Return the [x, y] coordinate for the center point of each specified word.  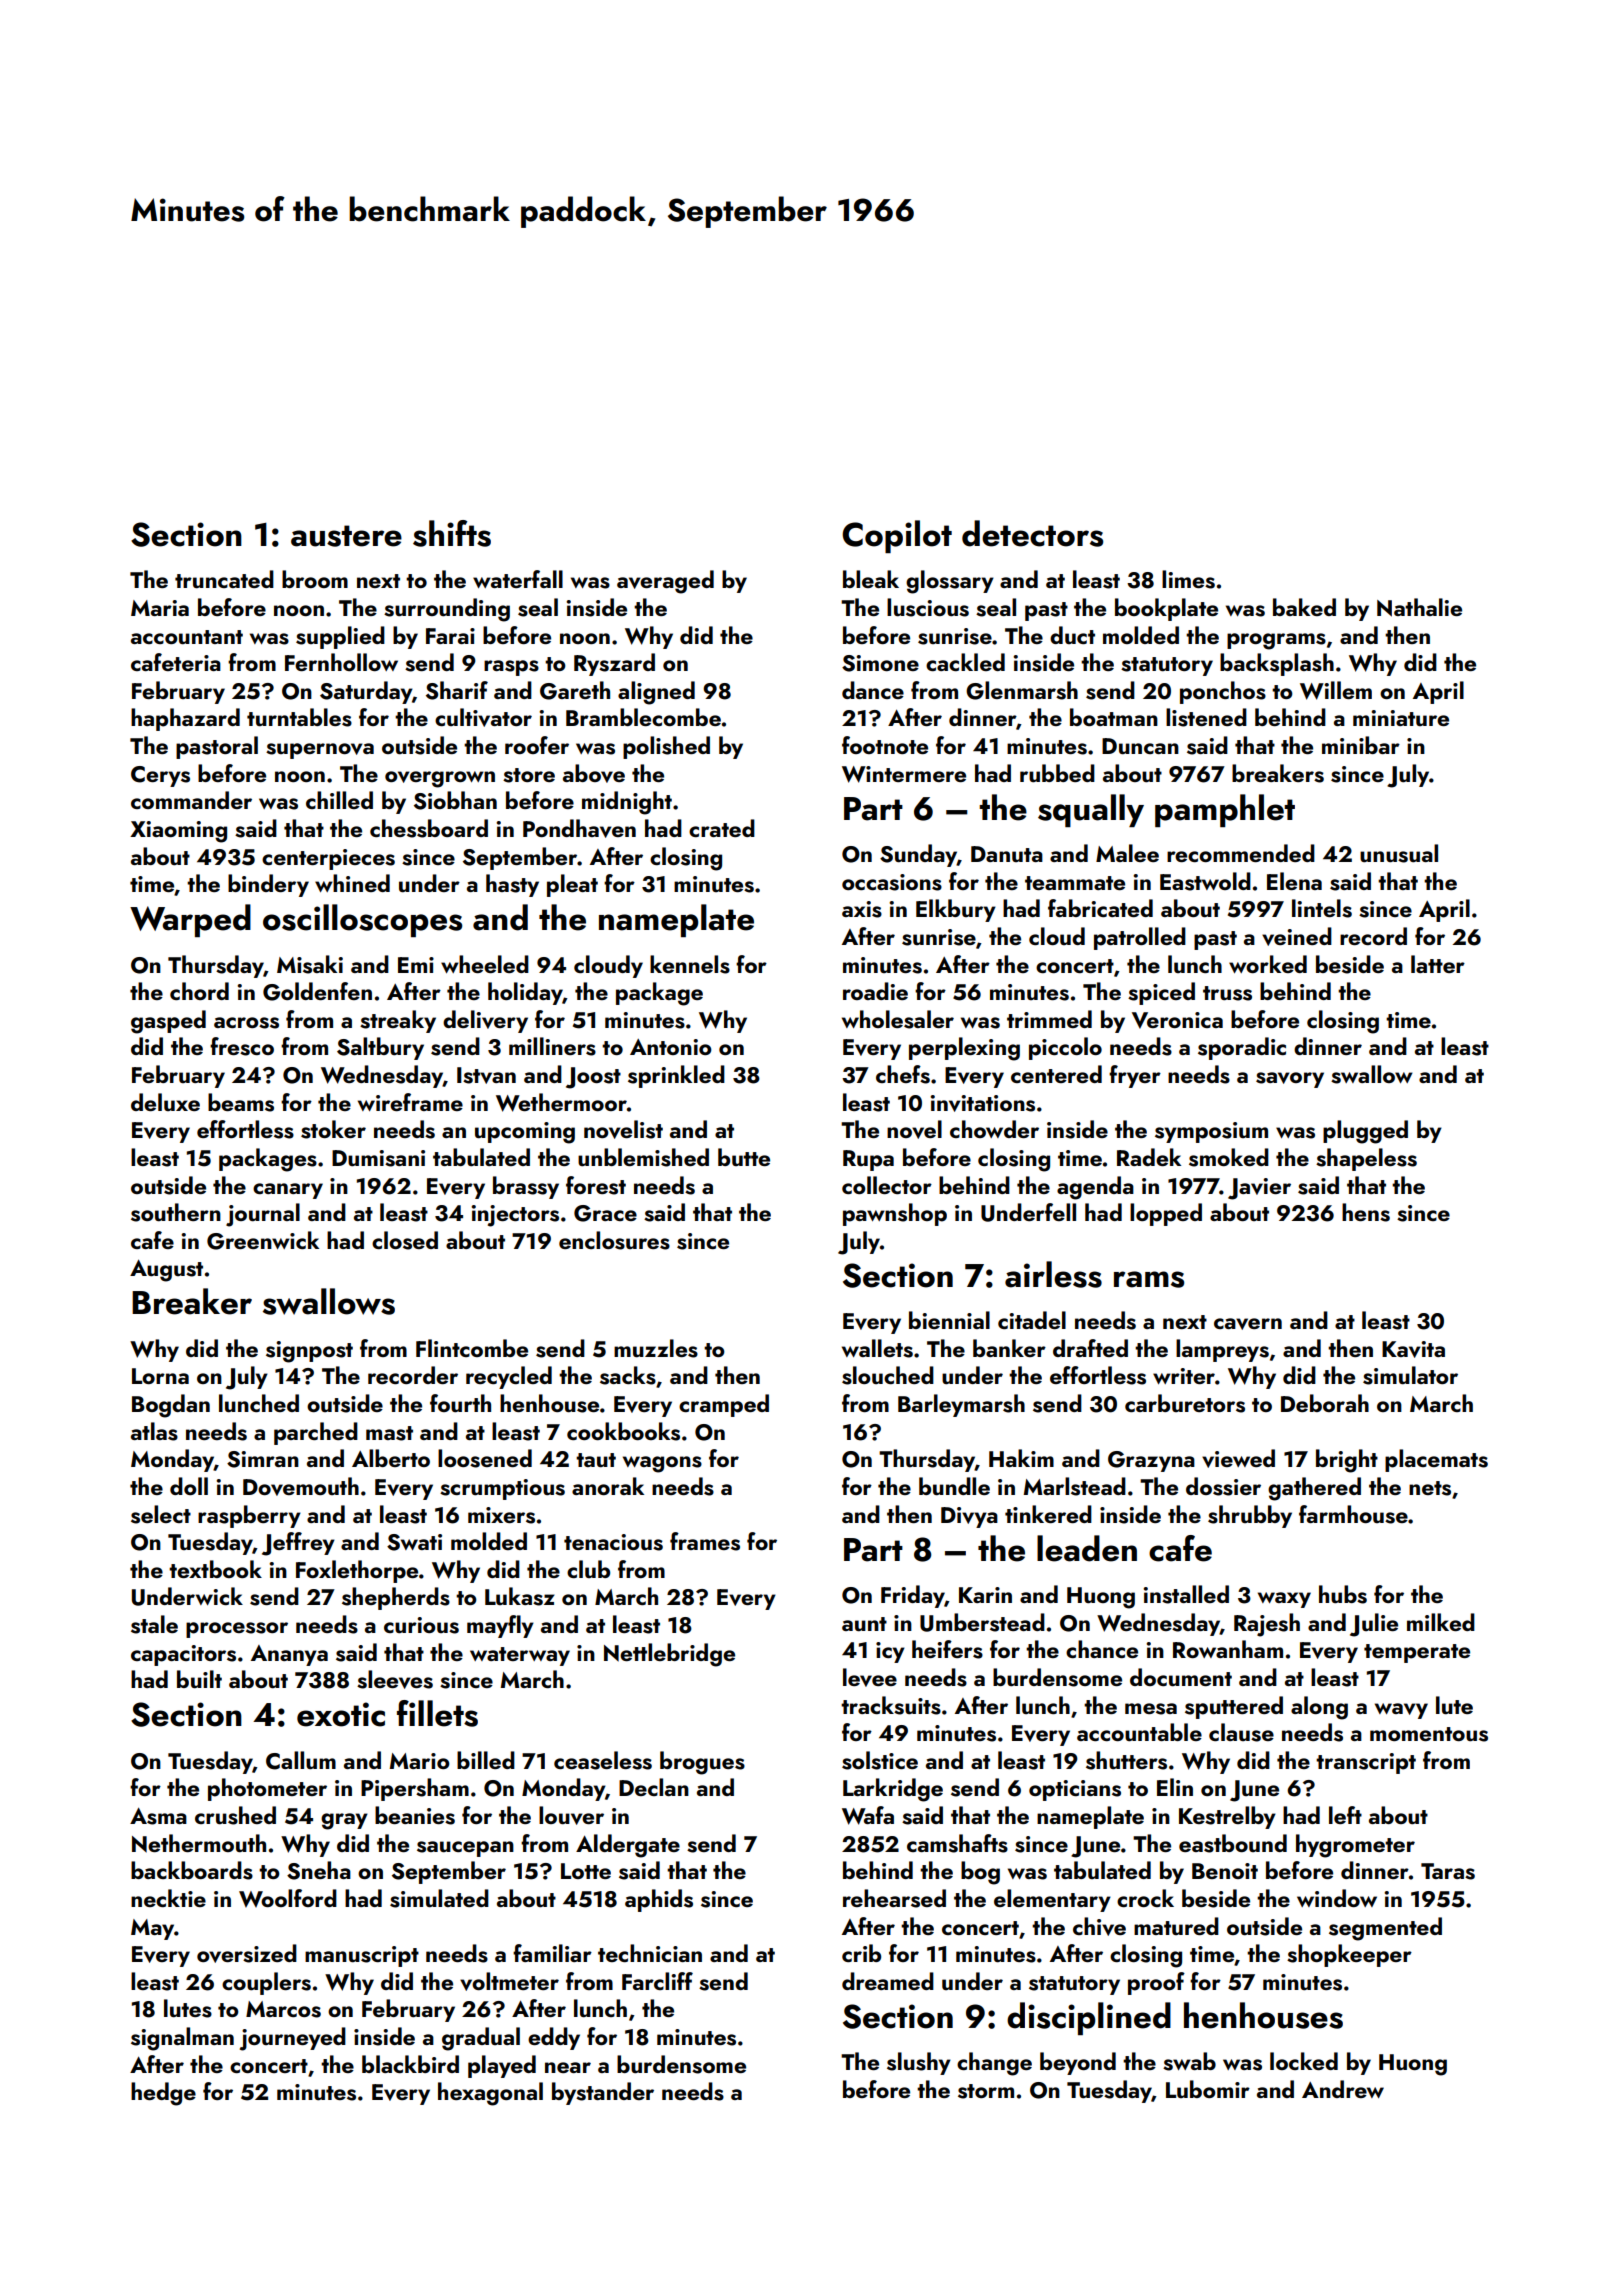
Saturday [366, 692]
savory [1290, 1080]
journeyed [293, 2039]
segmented [1385, 1929]
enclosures [614, 1240]
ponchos [1223, 692]
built [199, 1679]
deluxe [165, 1102]
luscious [928, 607]
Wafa [868, 1815]
